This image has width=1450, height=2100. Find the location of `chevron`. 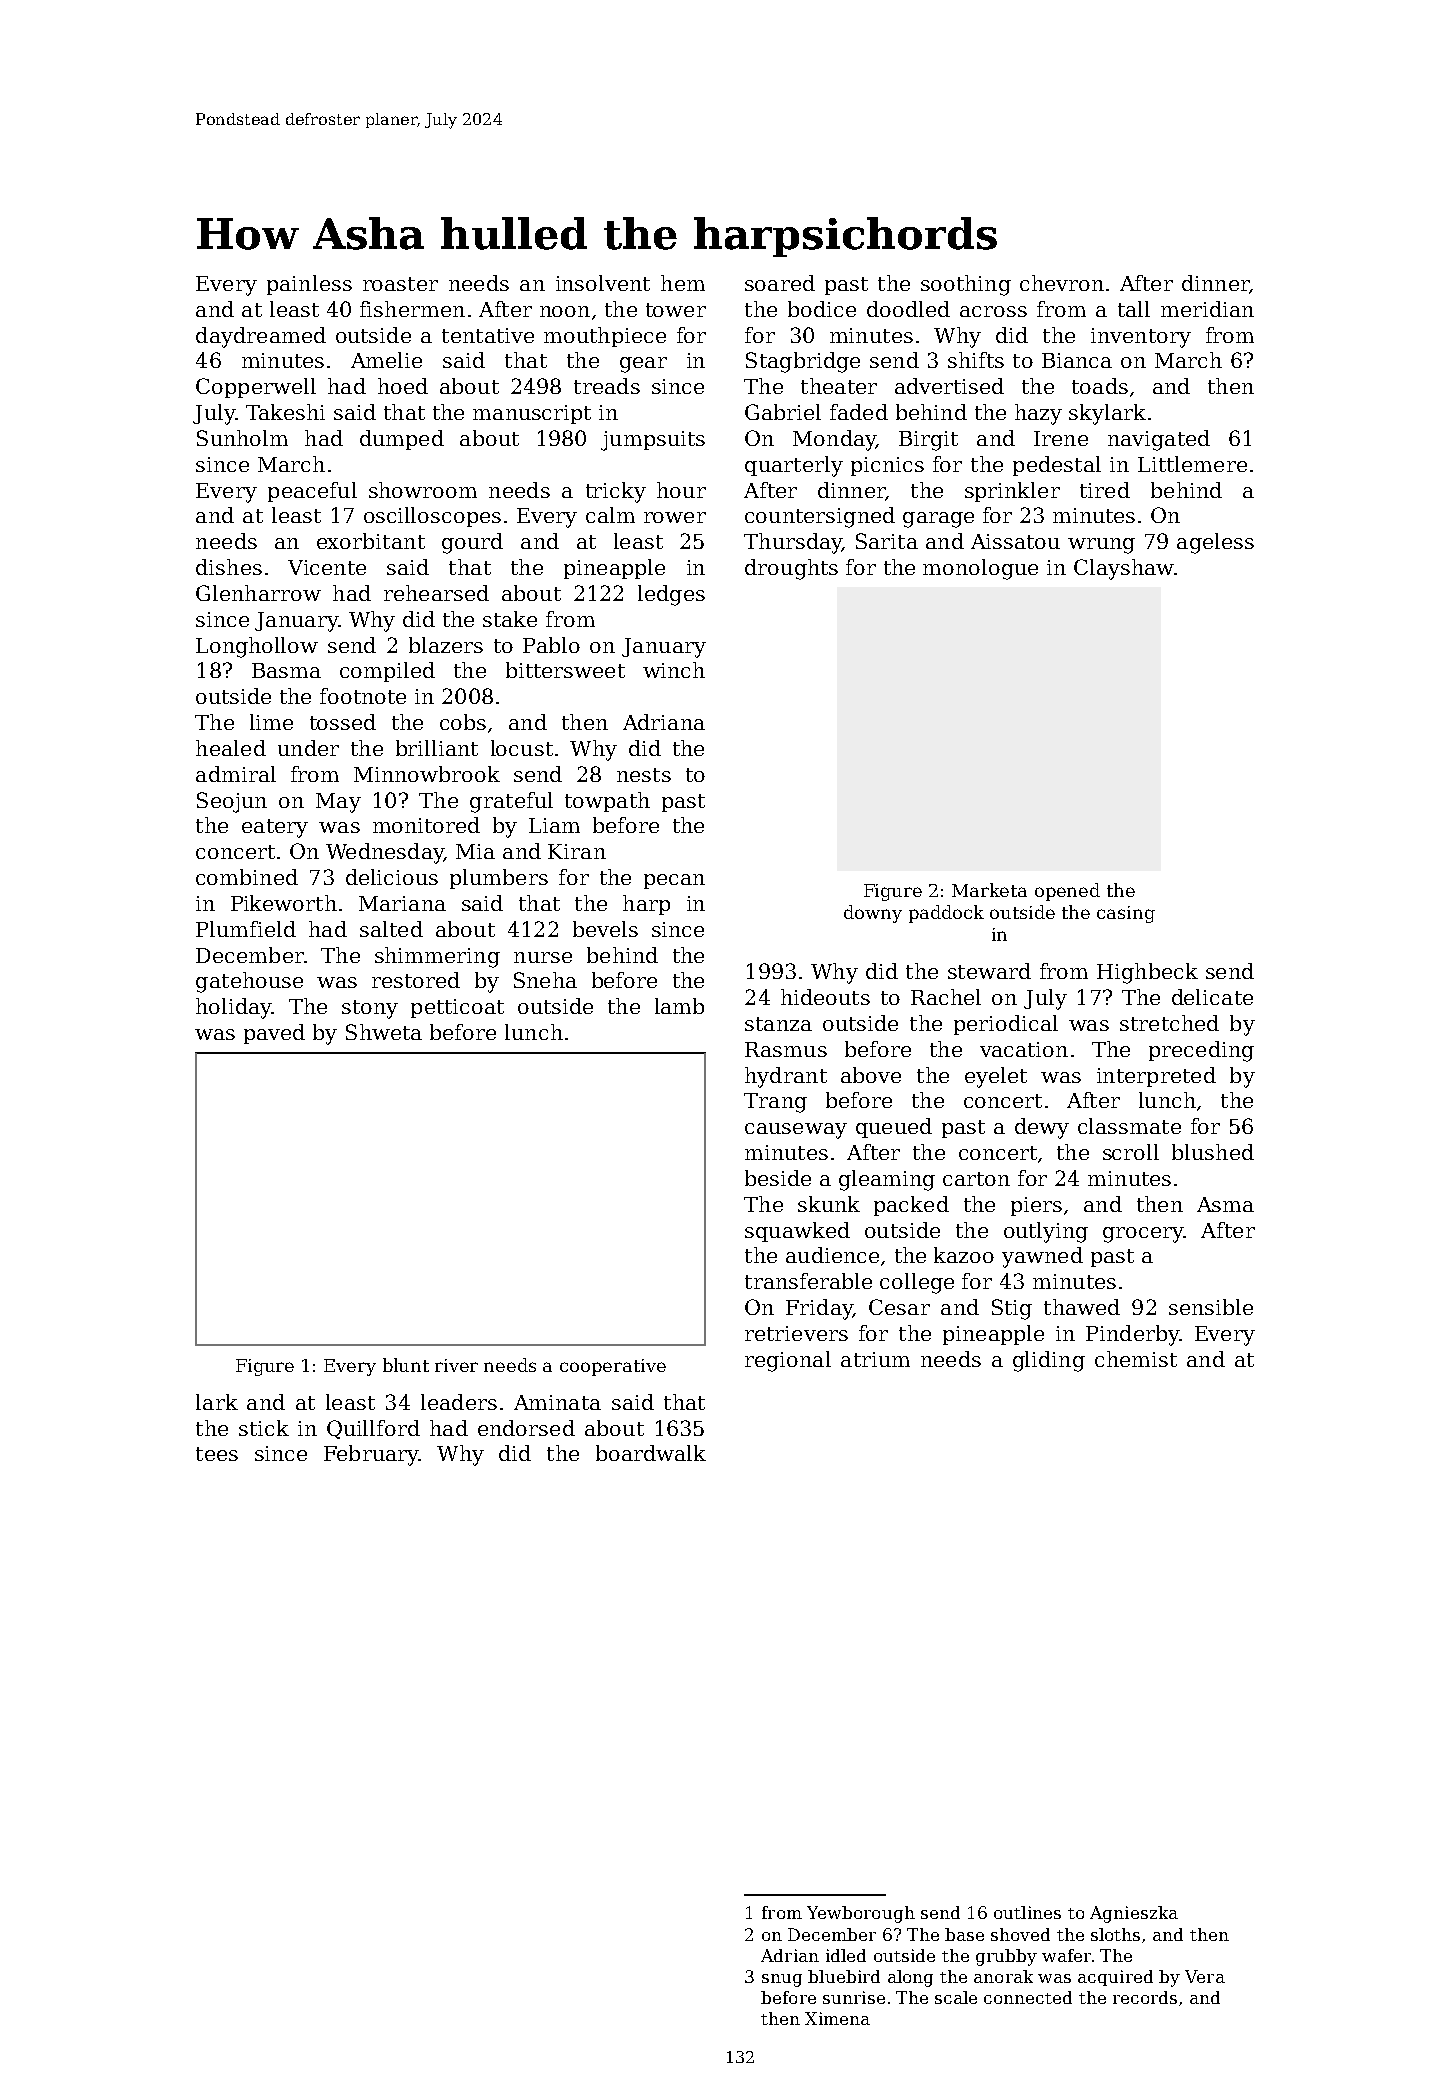

chevron is located at coordinates (1062, 283).
